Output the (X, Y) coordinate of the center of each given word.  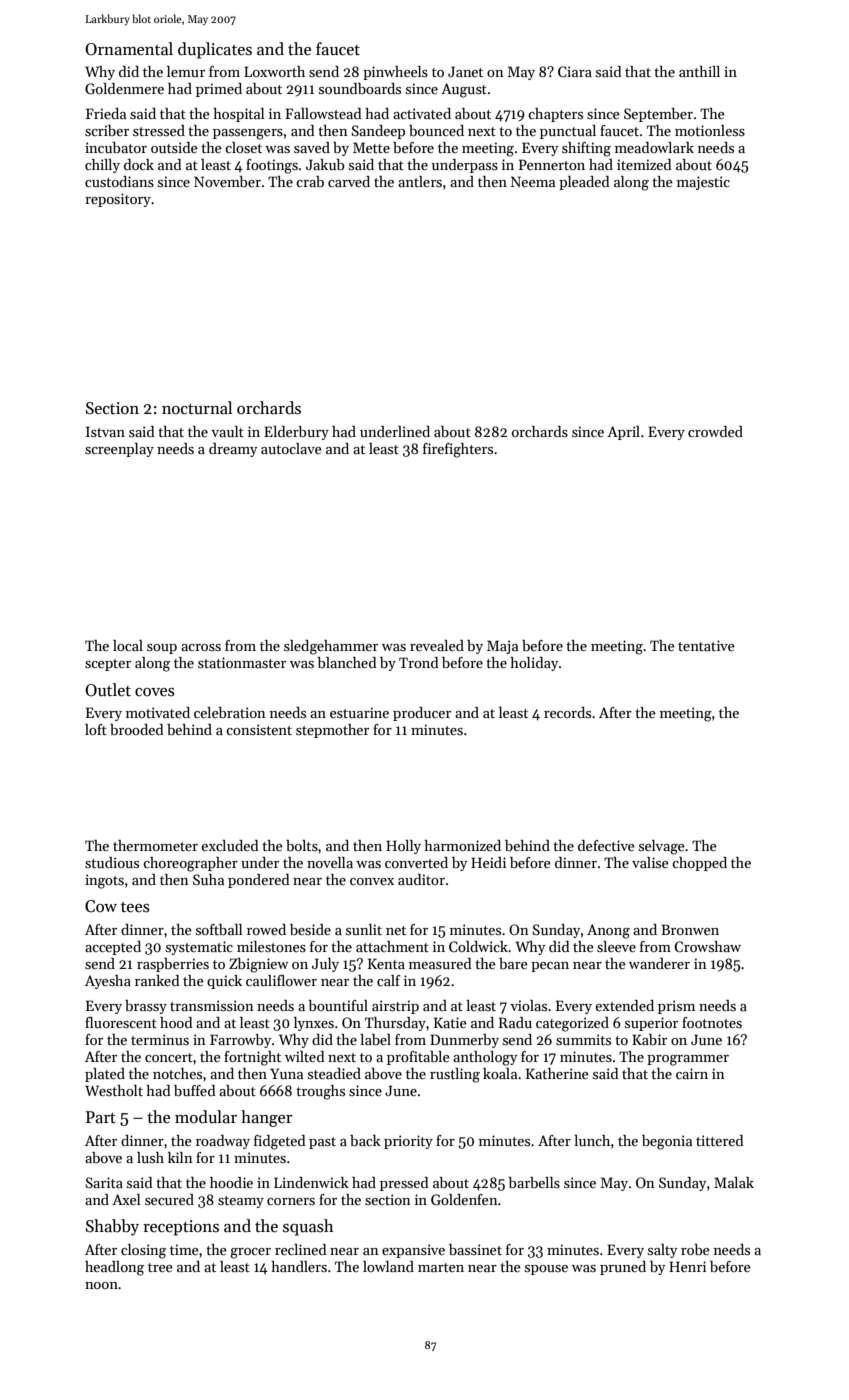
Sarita (104, 1182)
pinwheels (395, 73)
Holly (403, 847)
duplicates (215, 50)
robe (695, 1249)
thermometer (155, 845)
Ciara (575, 71)
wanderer (659, 963)
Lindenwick (311, 1182)
